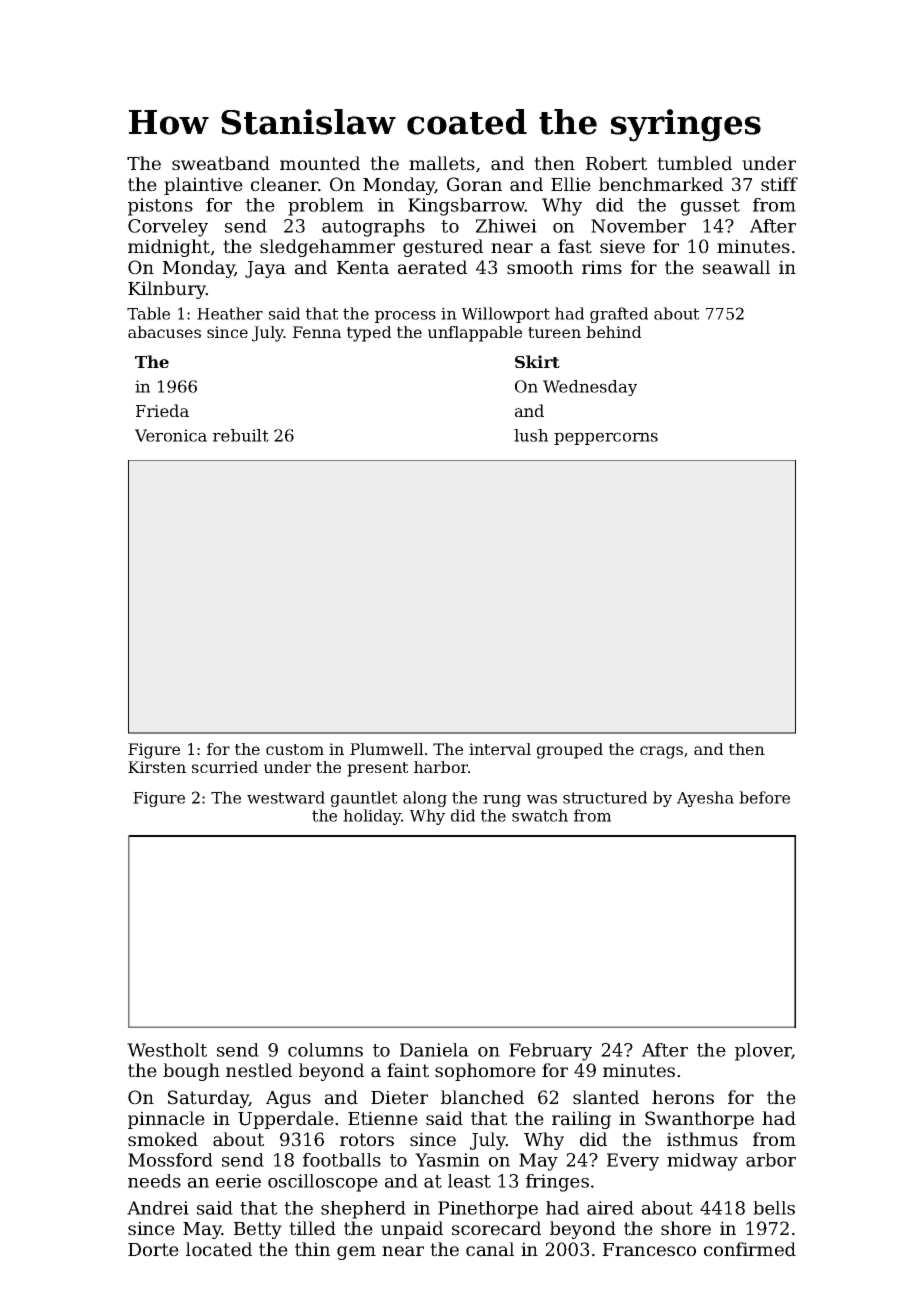 The image size is (924, 1314). What do you see at coordinates (447, 1160) in the screenshot?
I see `Yasmin` at bounding box center [447, 1160].
